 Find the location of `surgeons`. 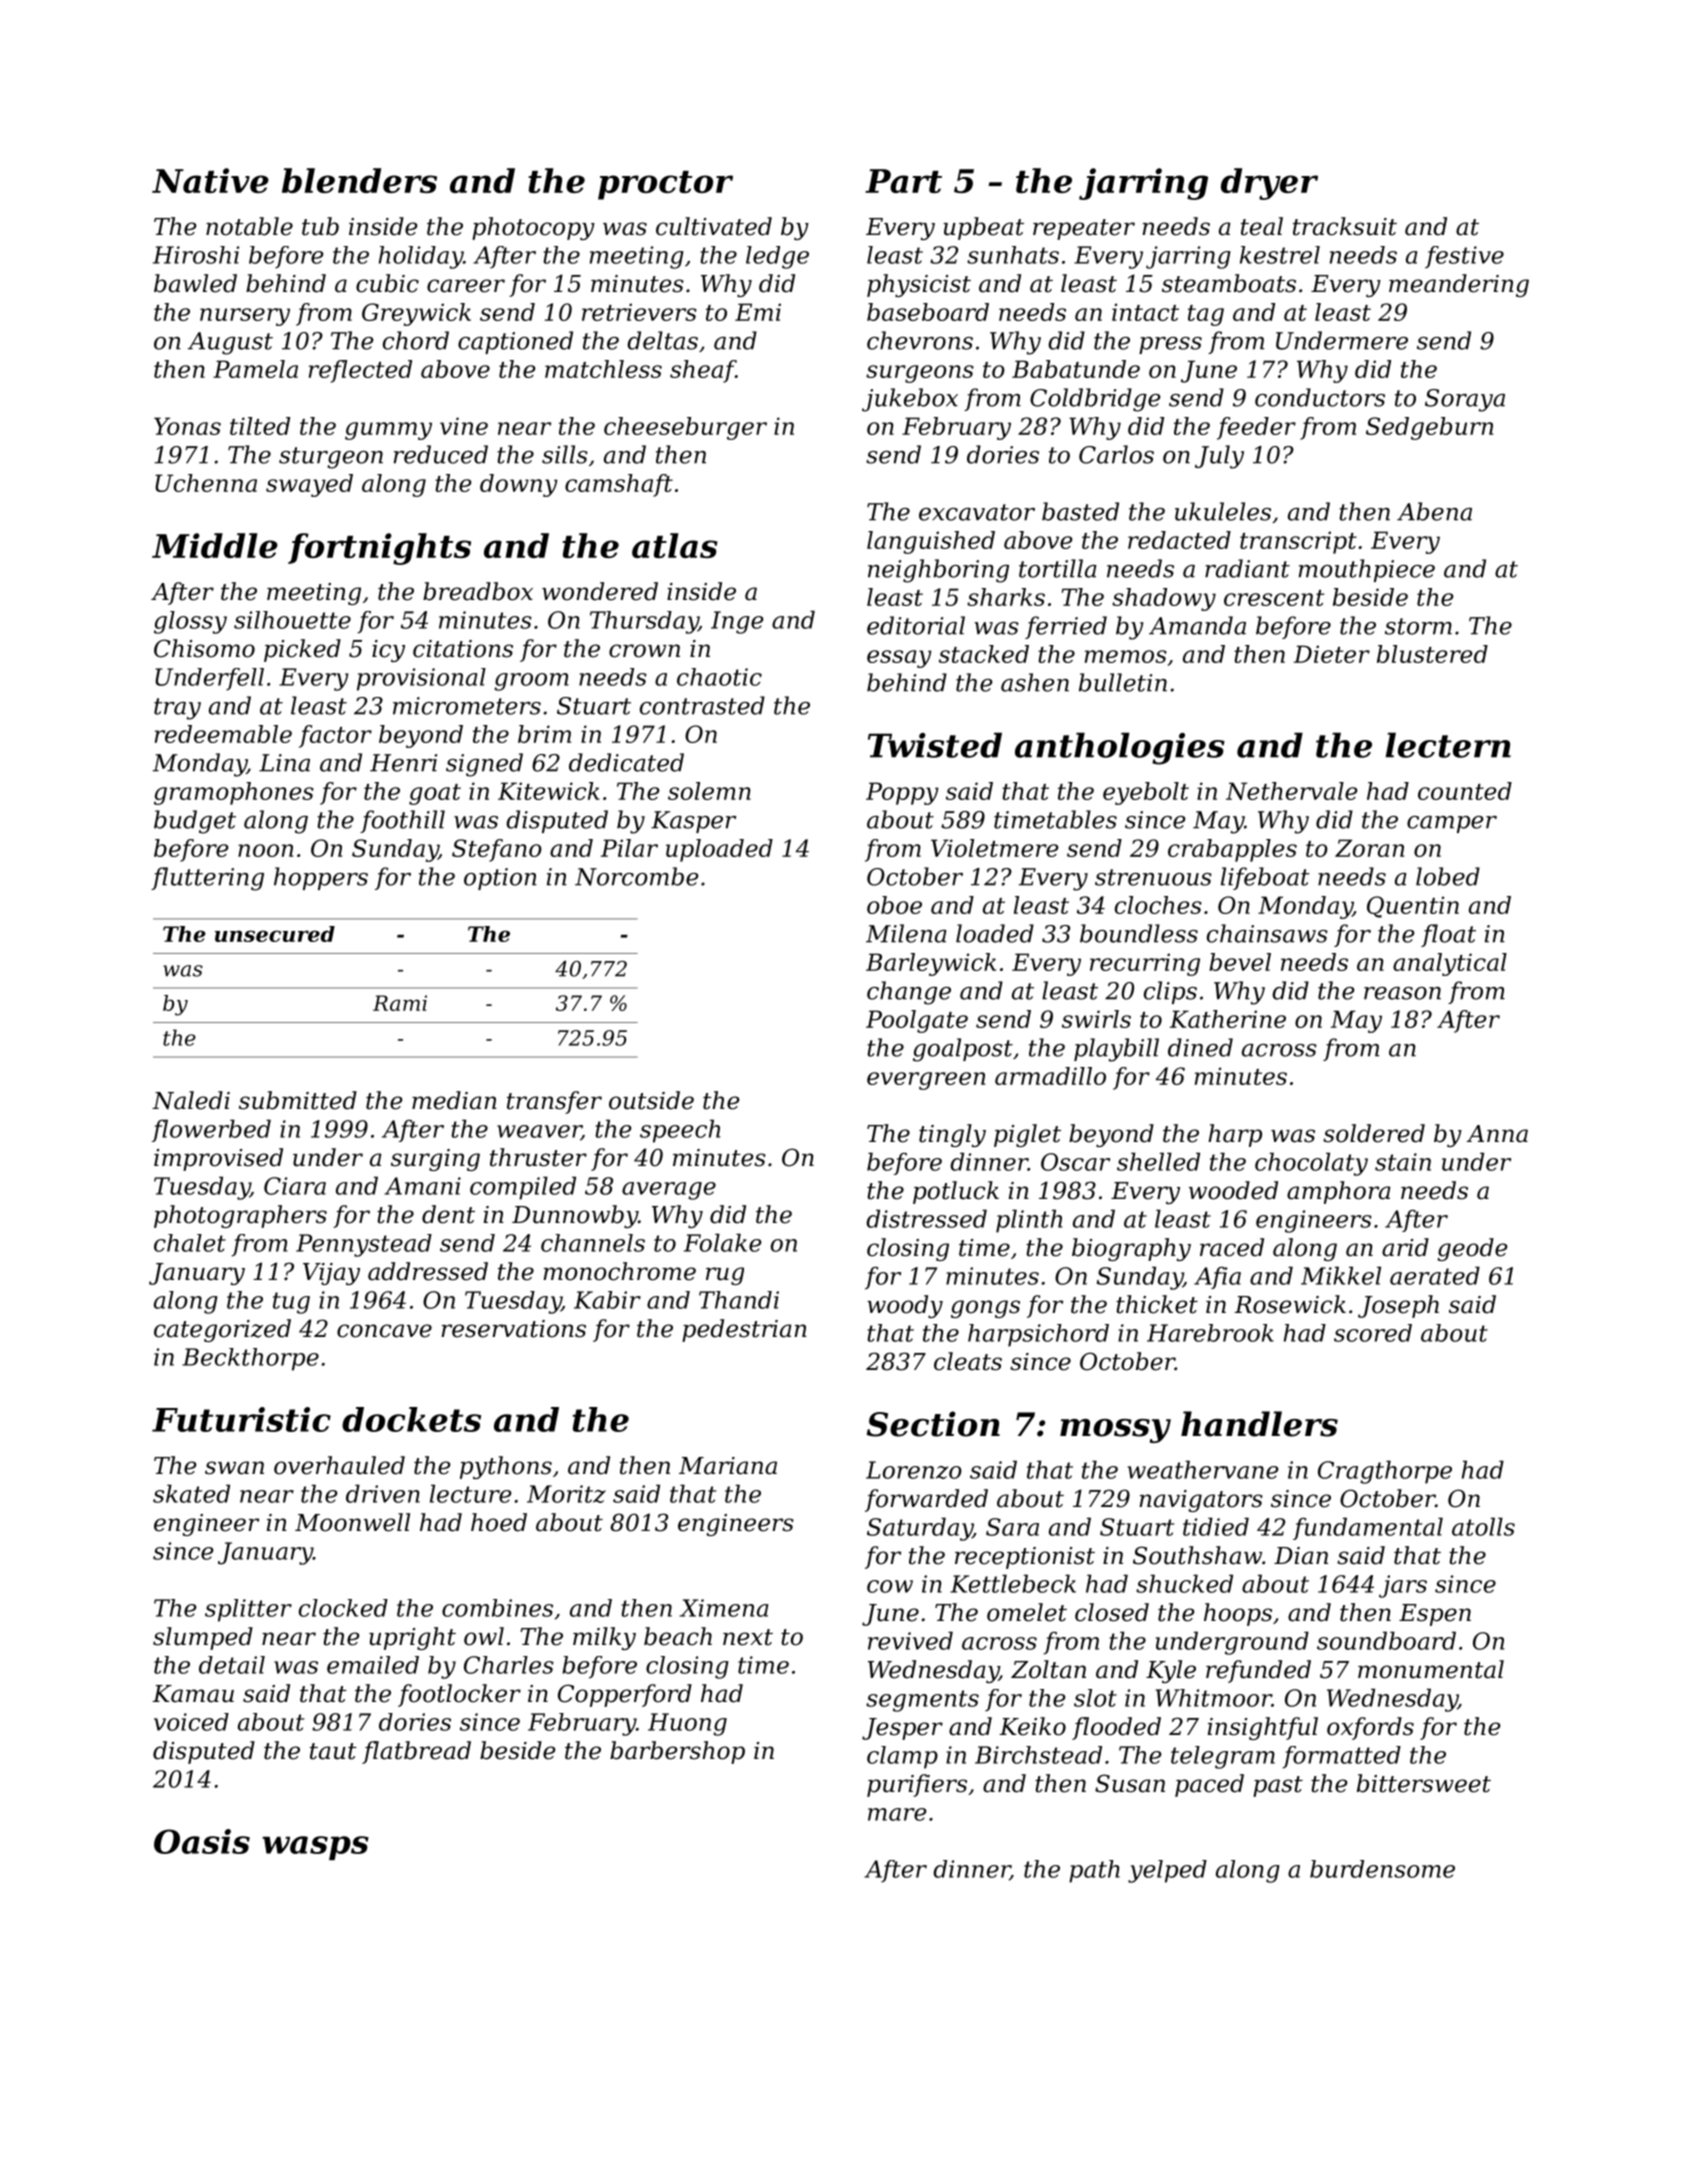

surgeons is located at coordinates (920, 374).
